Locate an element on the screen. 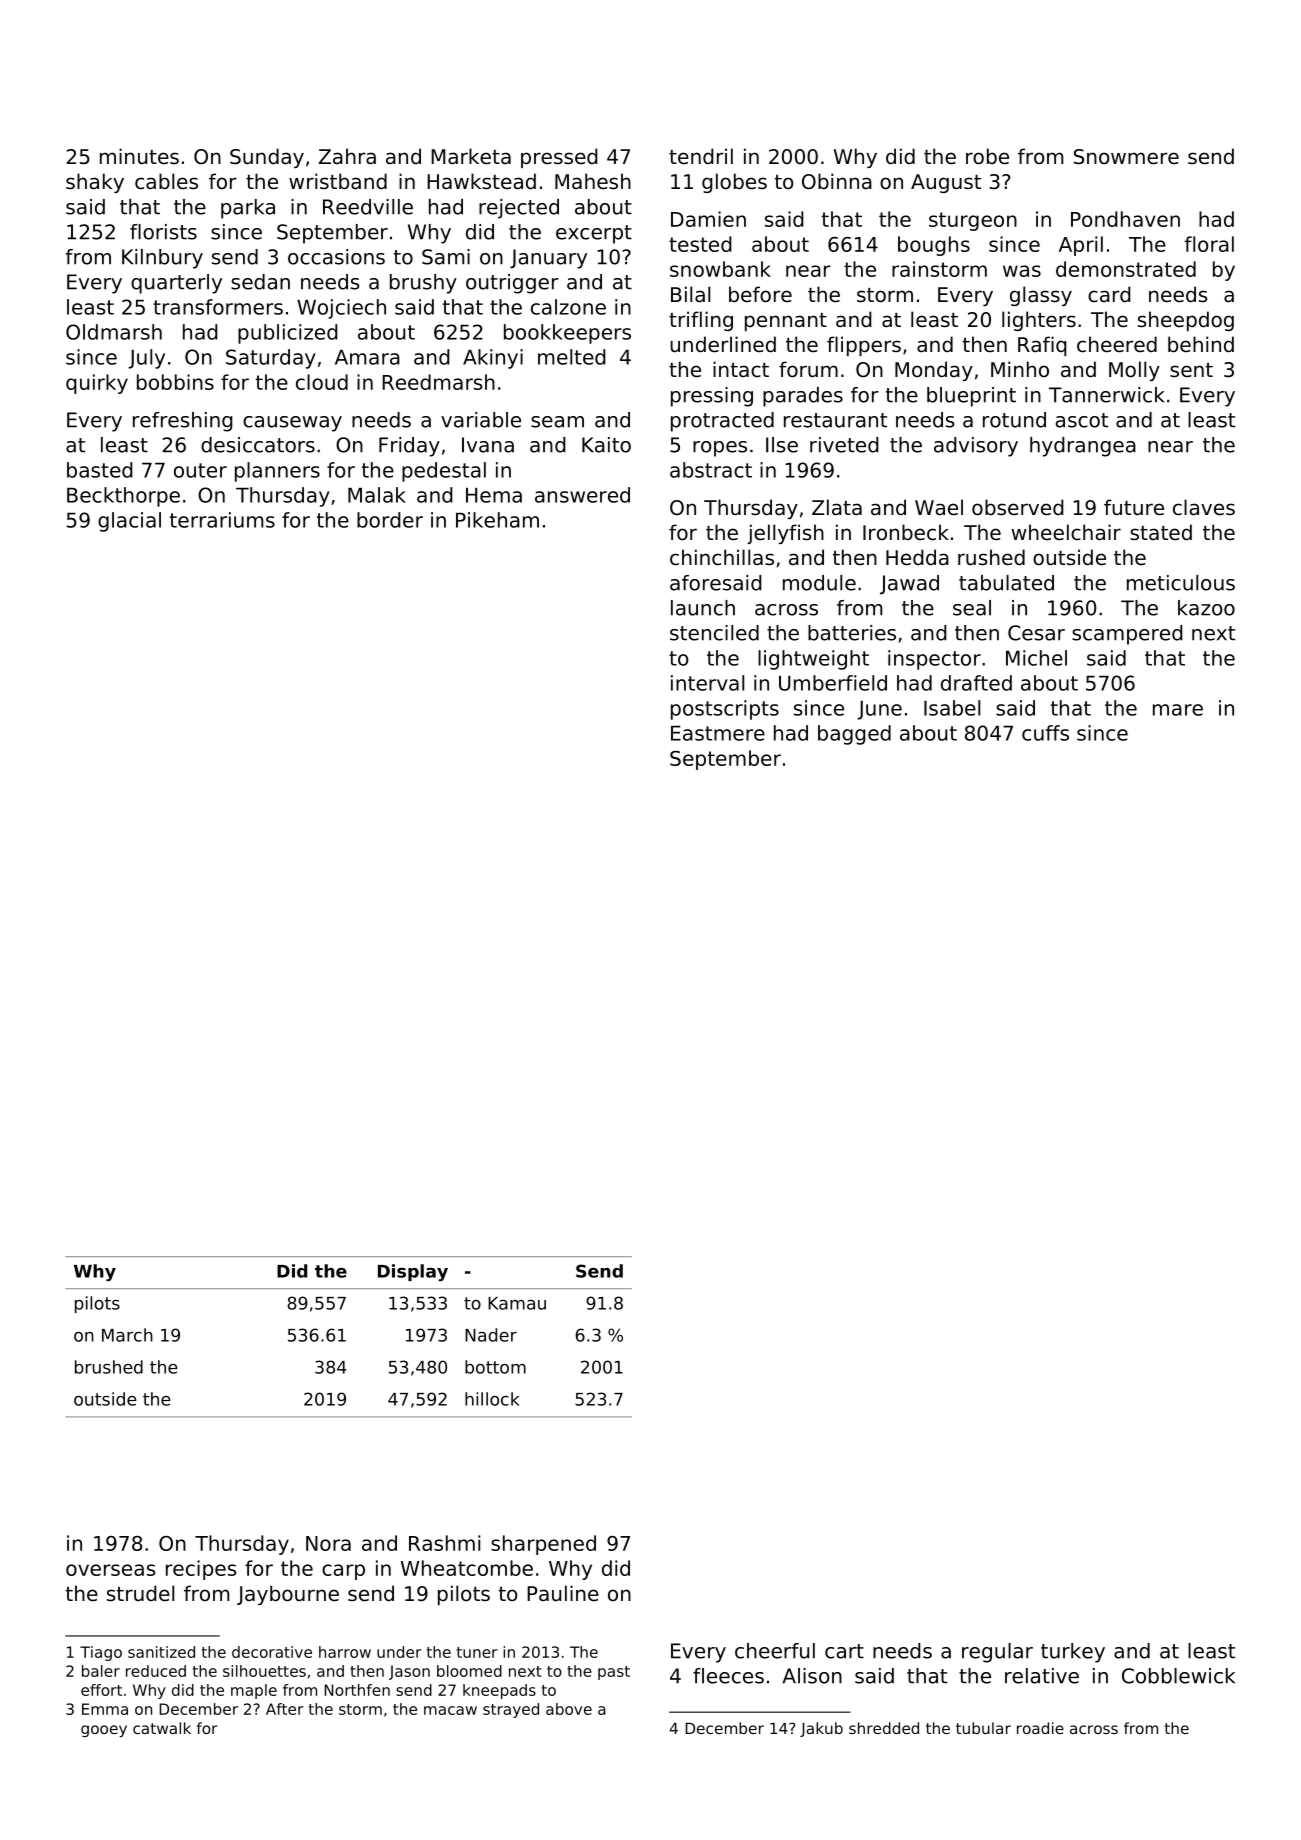  recipes is located at coordinates (201, 1570).
